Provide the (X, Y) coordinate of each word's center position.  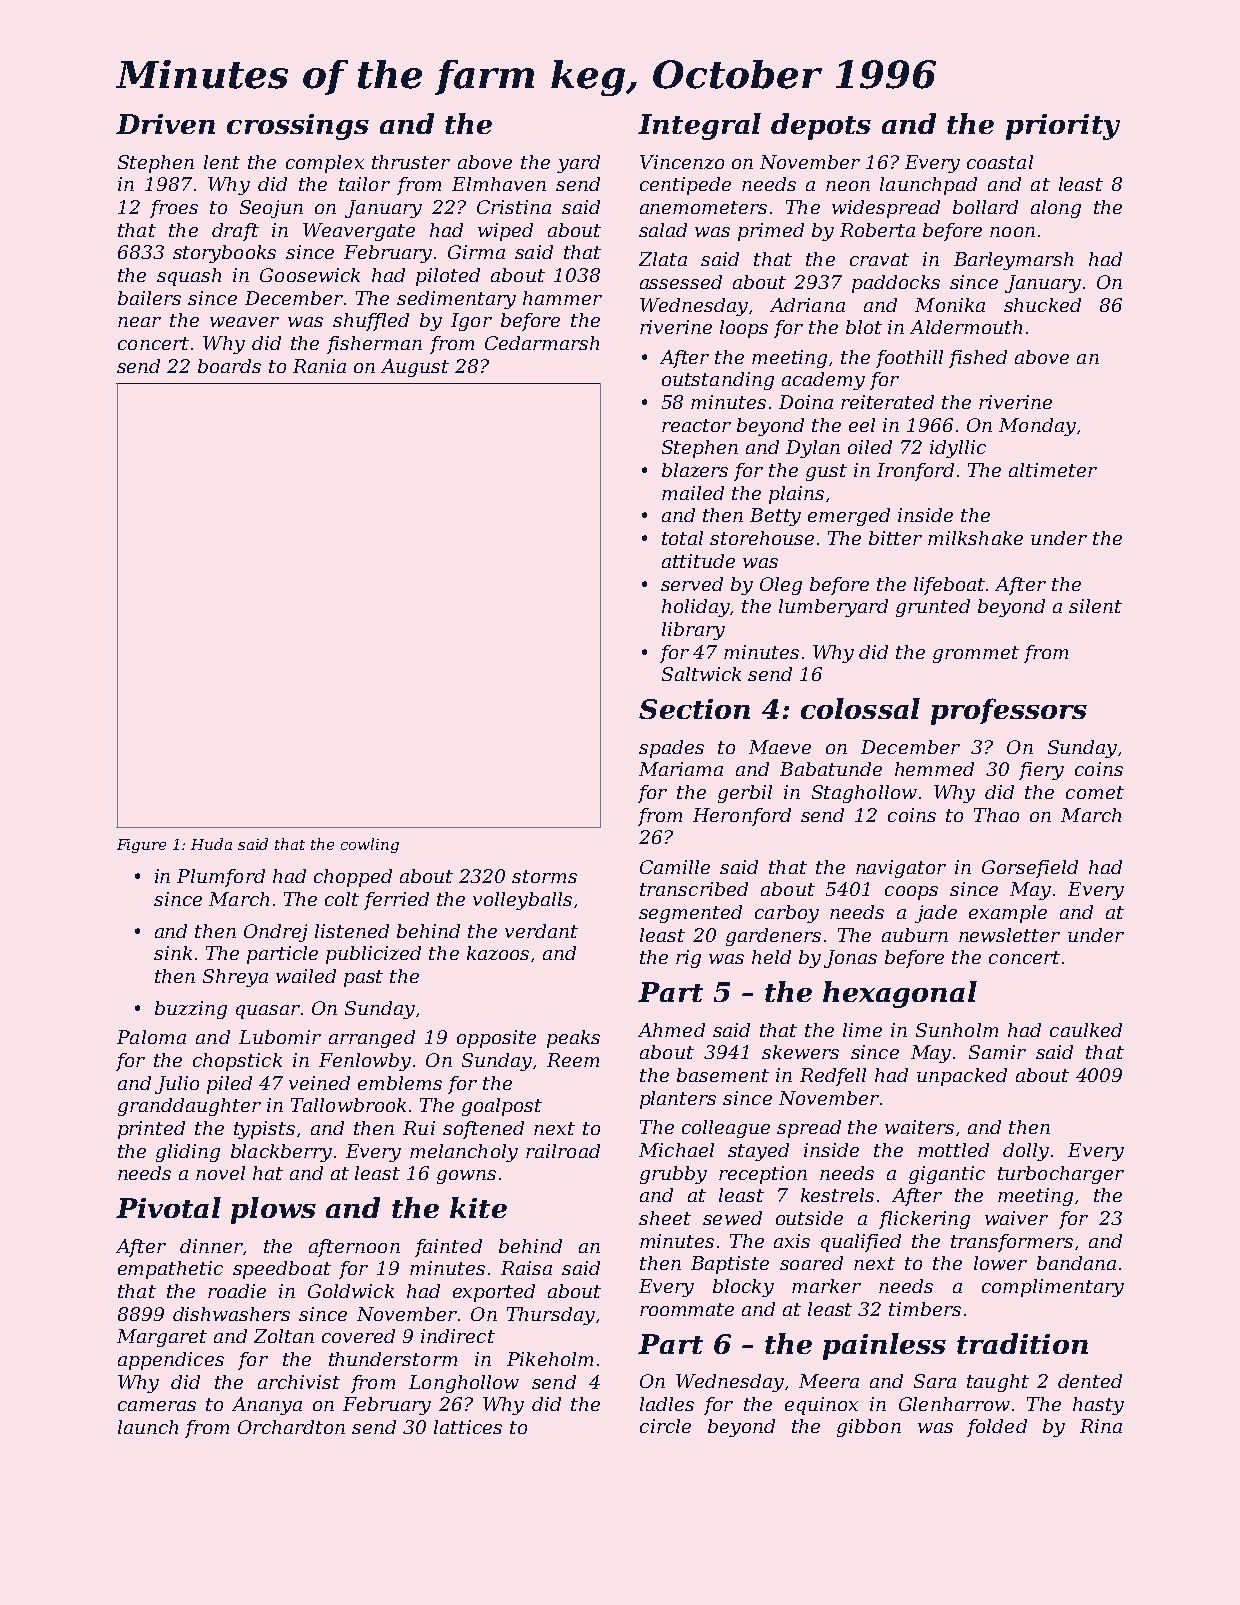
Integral (699, 126)
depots (821, 126)
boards (229, 366)
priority (1063, 127)
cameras (157, 1406)
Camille (675, 867)
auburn (915, 935)
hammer (562, 298)
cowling (370, 845)
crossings (298, 127)
